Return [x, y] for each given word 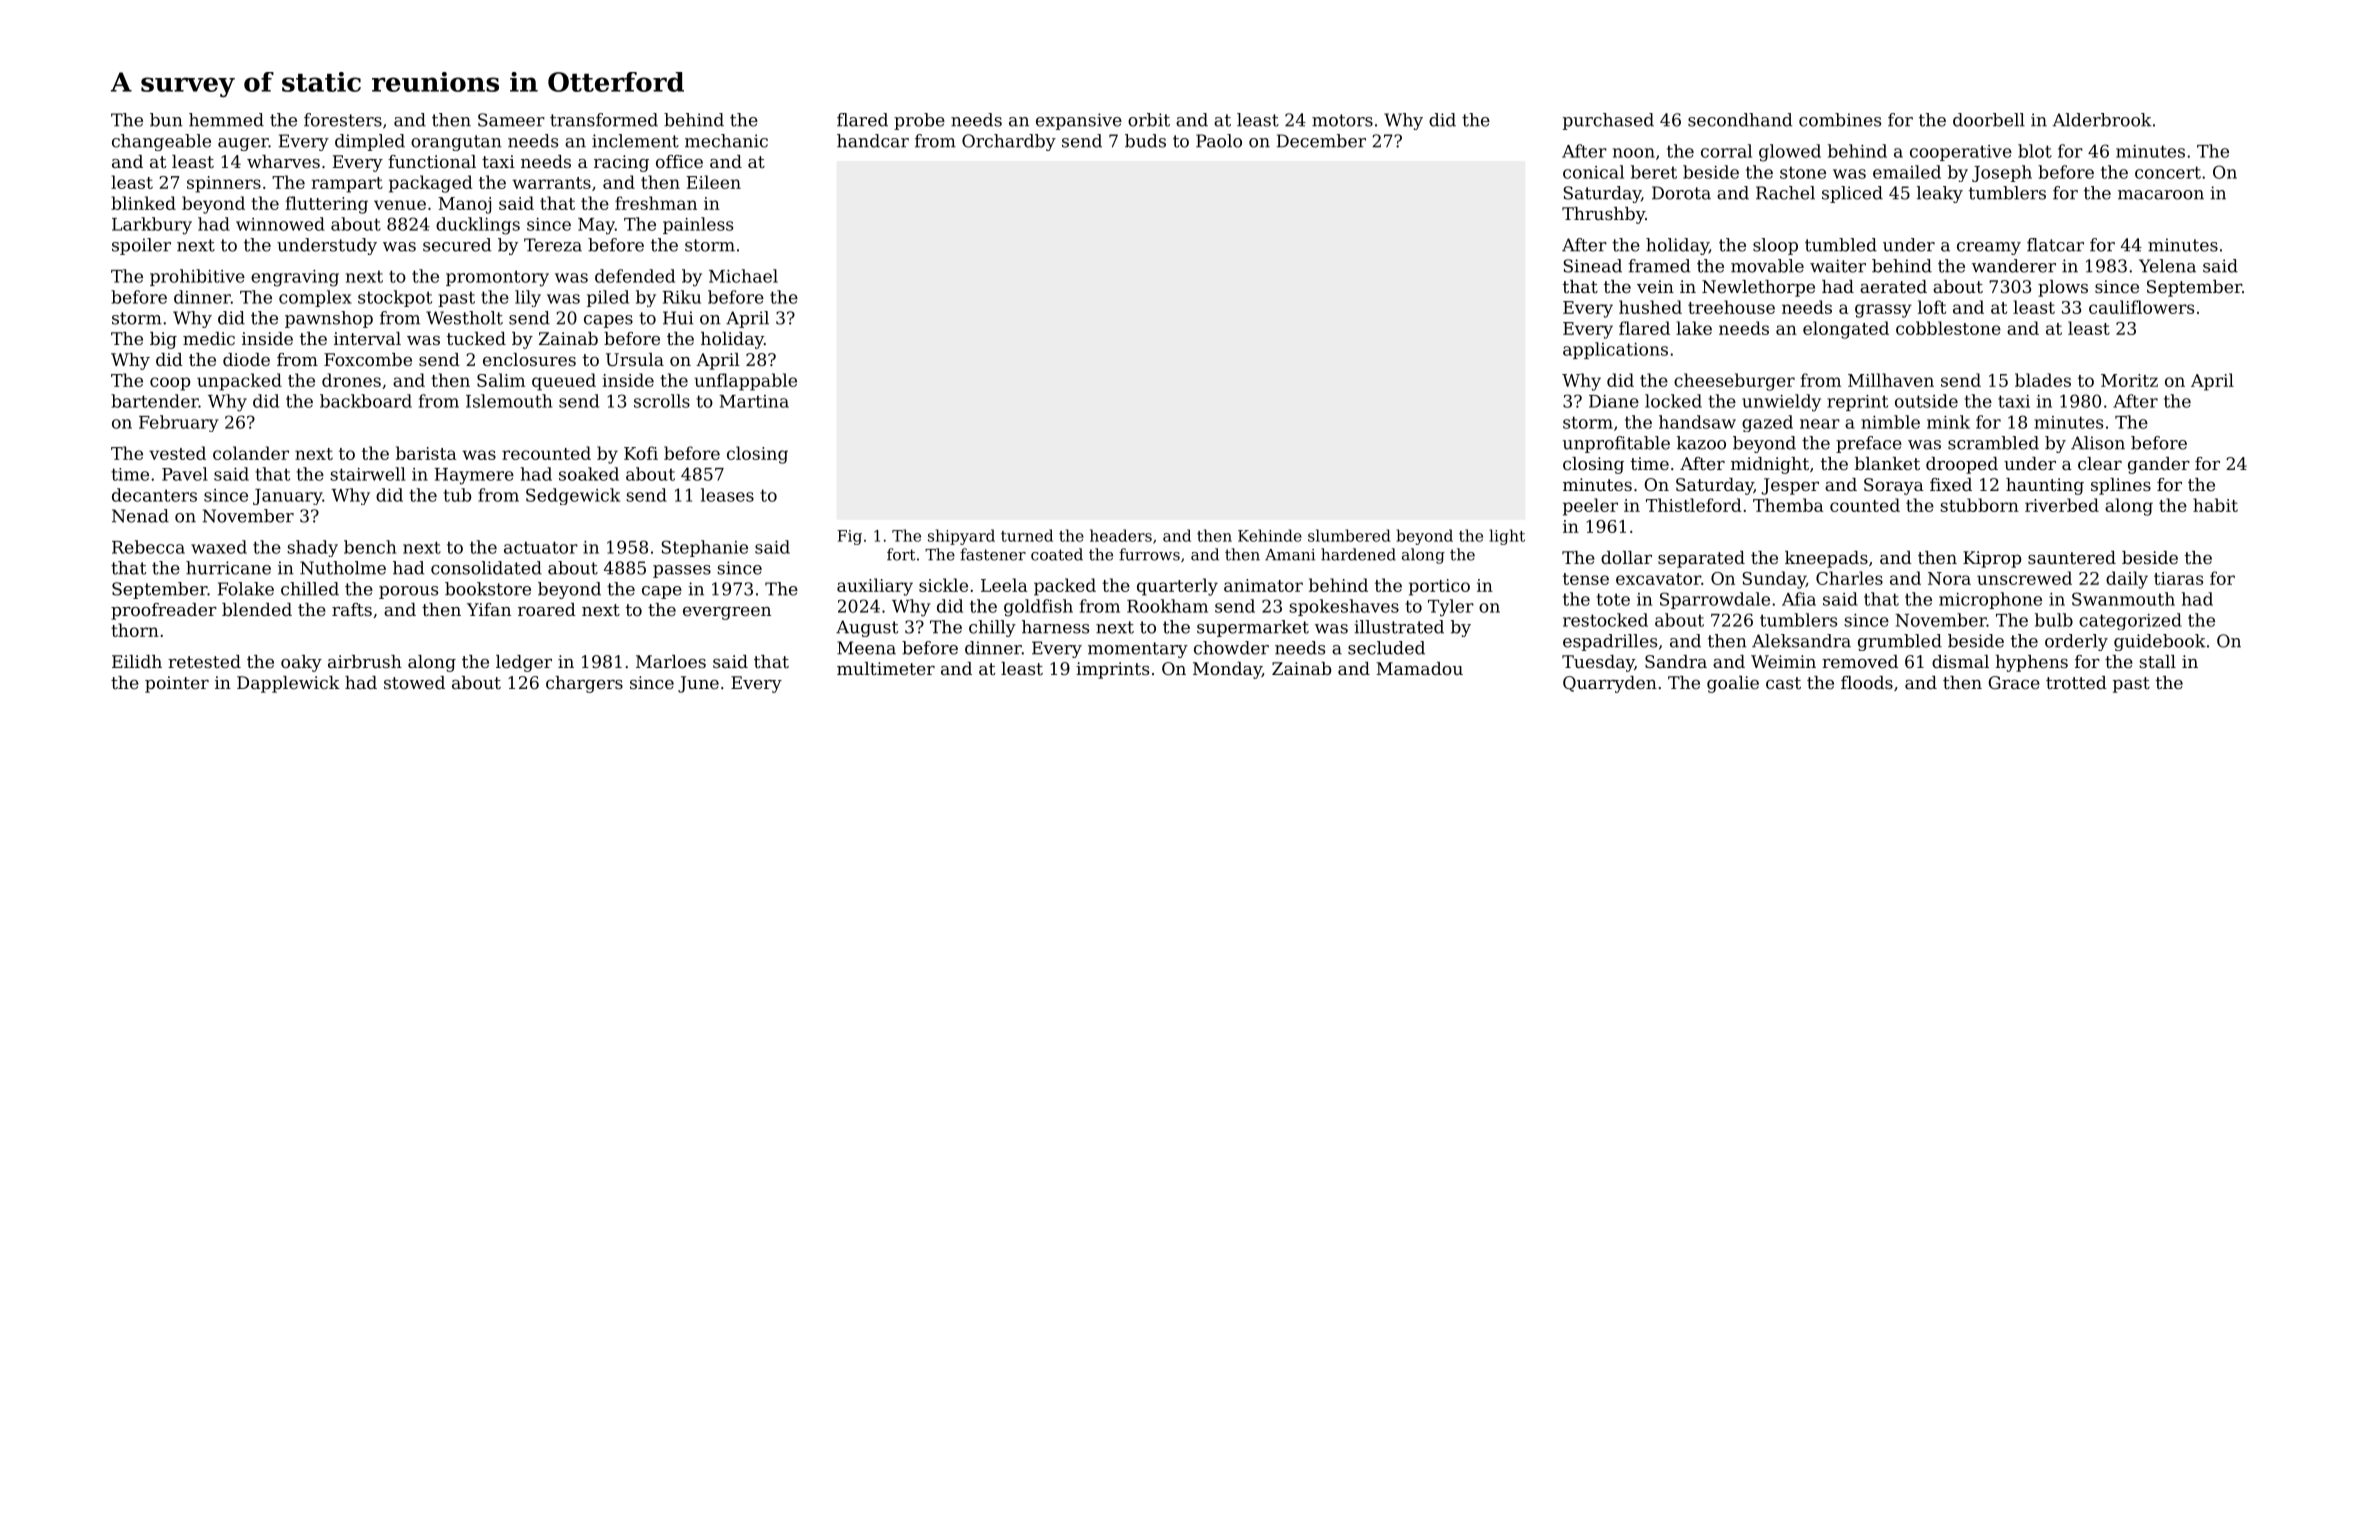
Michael [743, 276]
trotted [2076, 682]
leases [727, 495]
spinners [224, 184]
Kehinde [1270, 535]
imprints [1112, 670]
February [179, 423]
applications [1615, 350]
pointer [177, 684]
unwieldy [1781, 403]
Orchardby [1009, 142]
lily [528, 298]
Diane [1614, 401]
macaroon [2161, 195]
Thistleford [1694, 505]
